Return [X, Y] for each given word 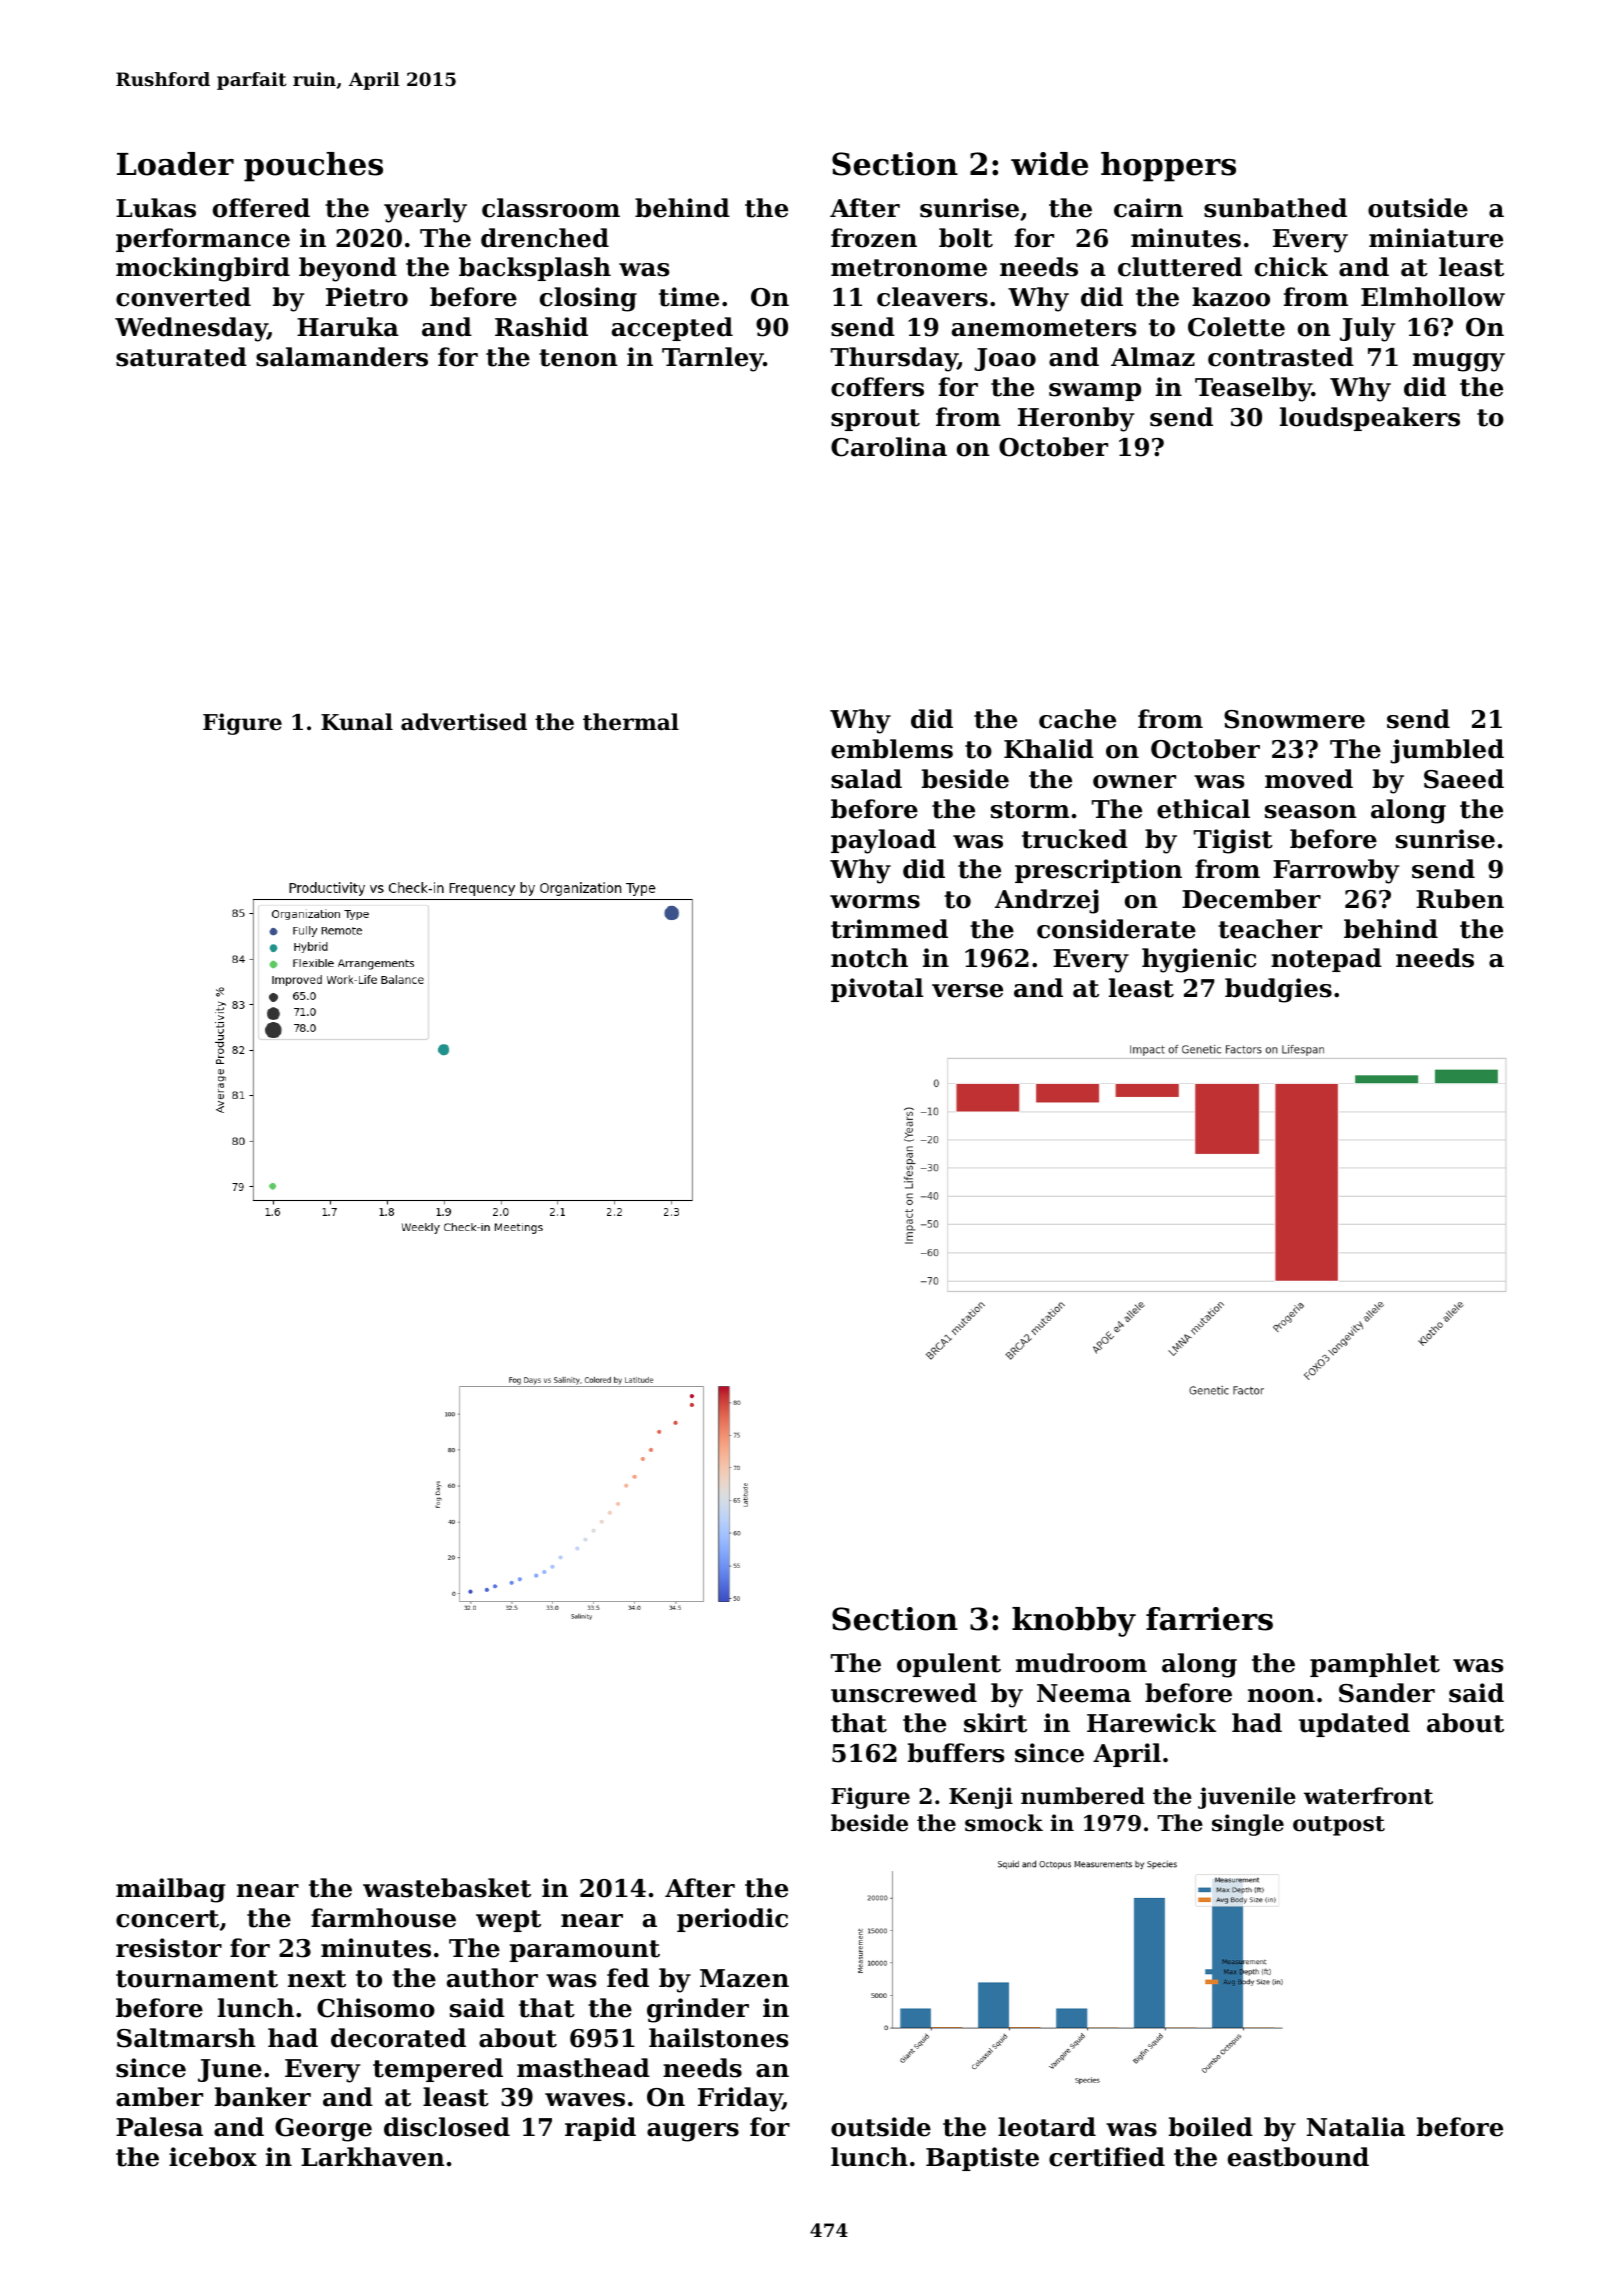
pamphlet [1375, 1665]
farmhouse [383, 1918]
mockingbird [203, 269]
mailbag [170, 1890]
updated [1354, 1725]
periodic [732, 1920]
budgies [1278, 990]
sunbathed [1275, 208]
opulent [949, 1665]
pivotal [877, 990]
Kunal [357, 722]
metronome [909, 268]
